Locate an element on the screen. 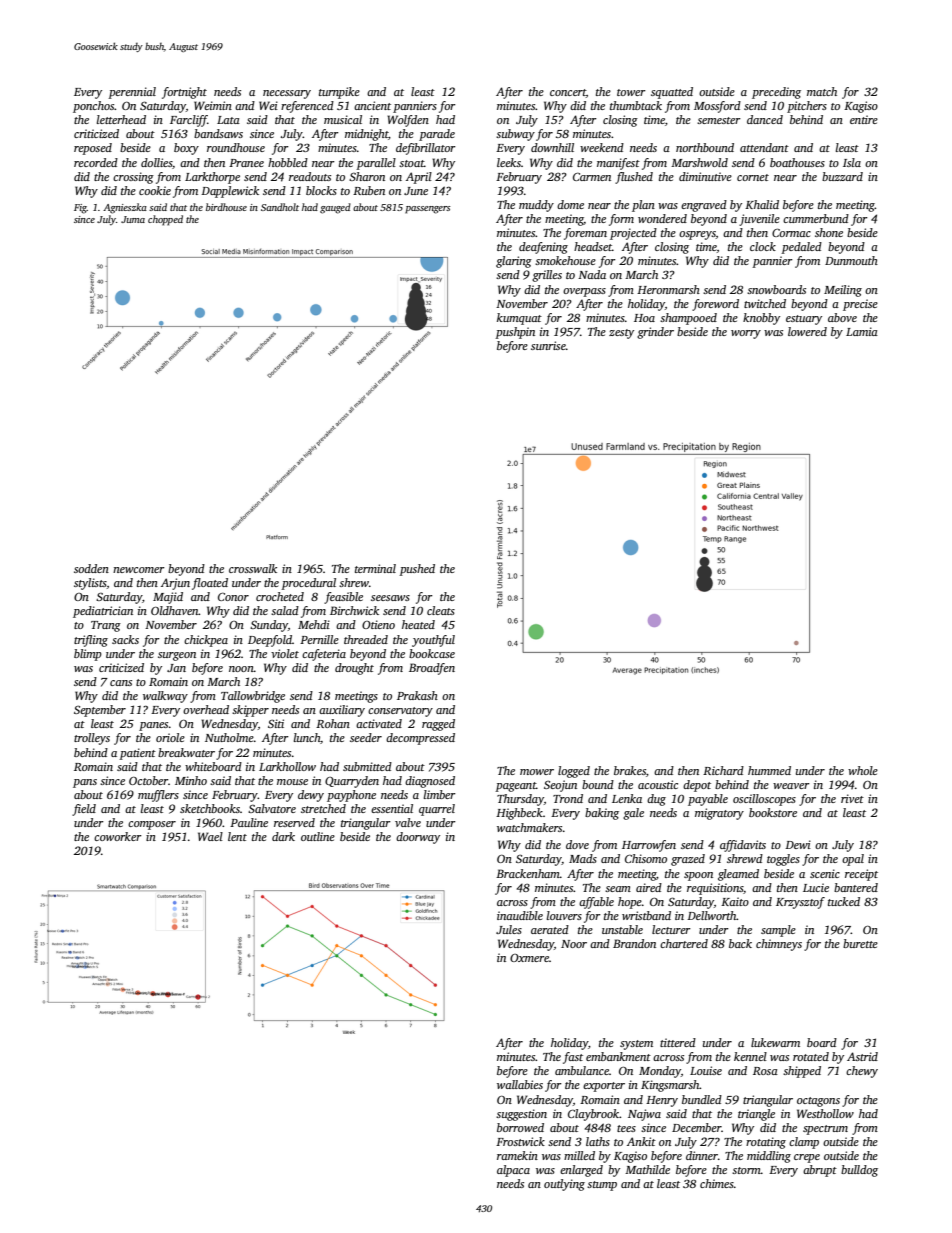  concert is located at coordinates (568, 93).
